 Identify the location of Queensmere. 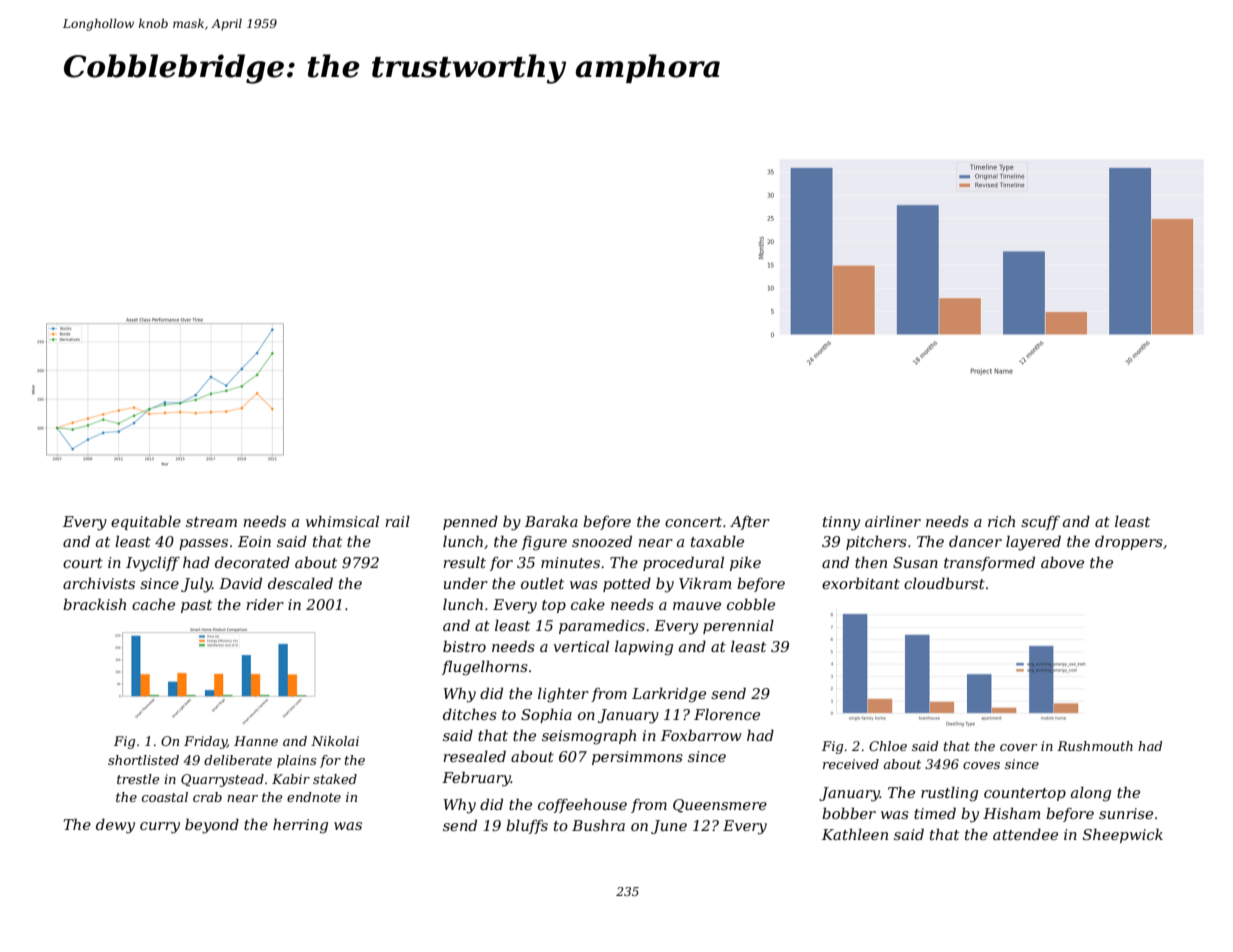
(720, 806).
